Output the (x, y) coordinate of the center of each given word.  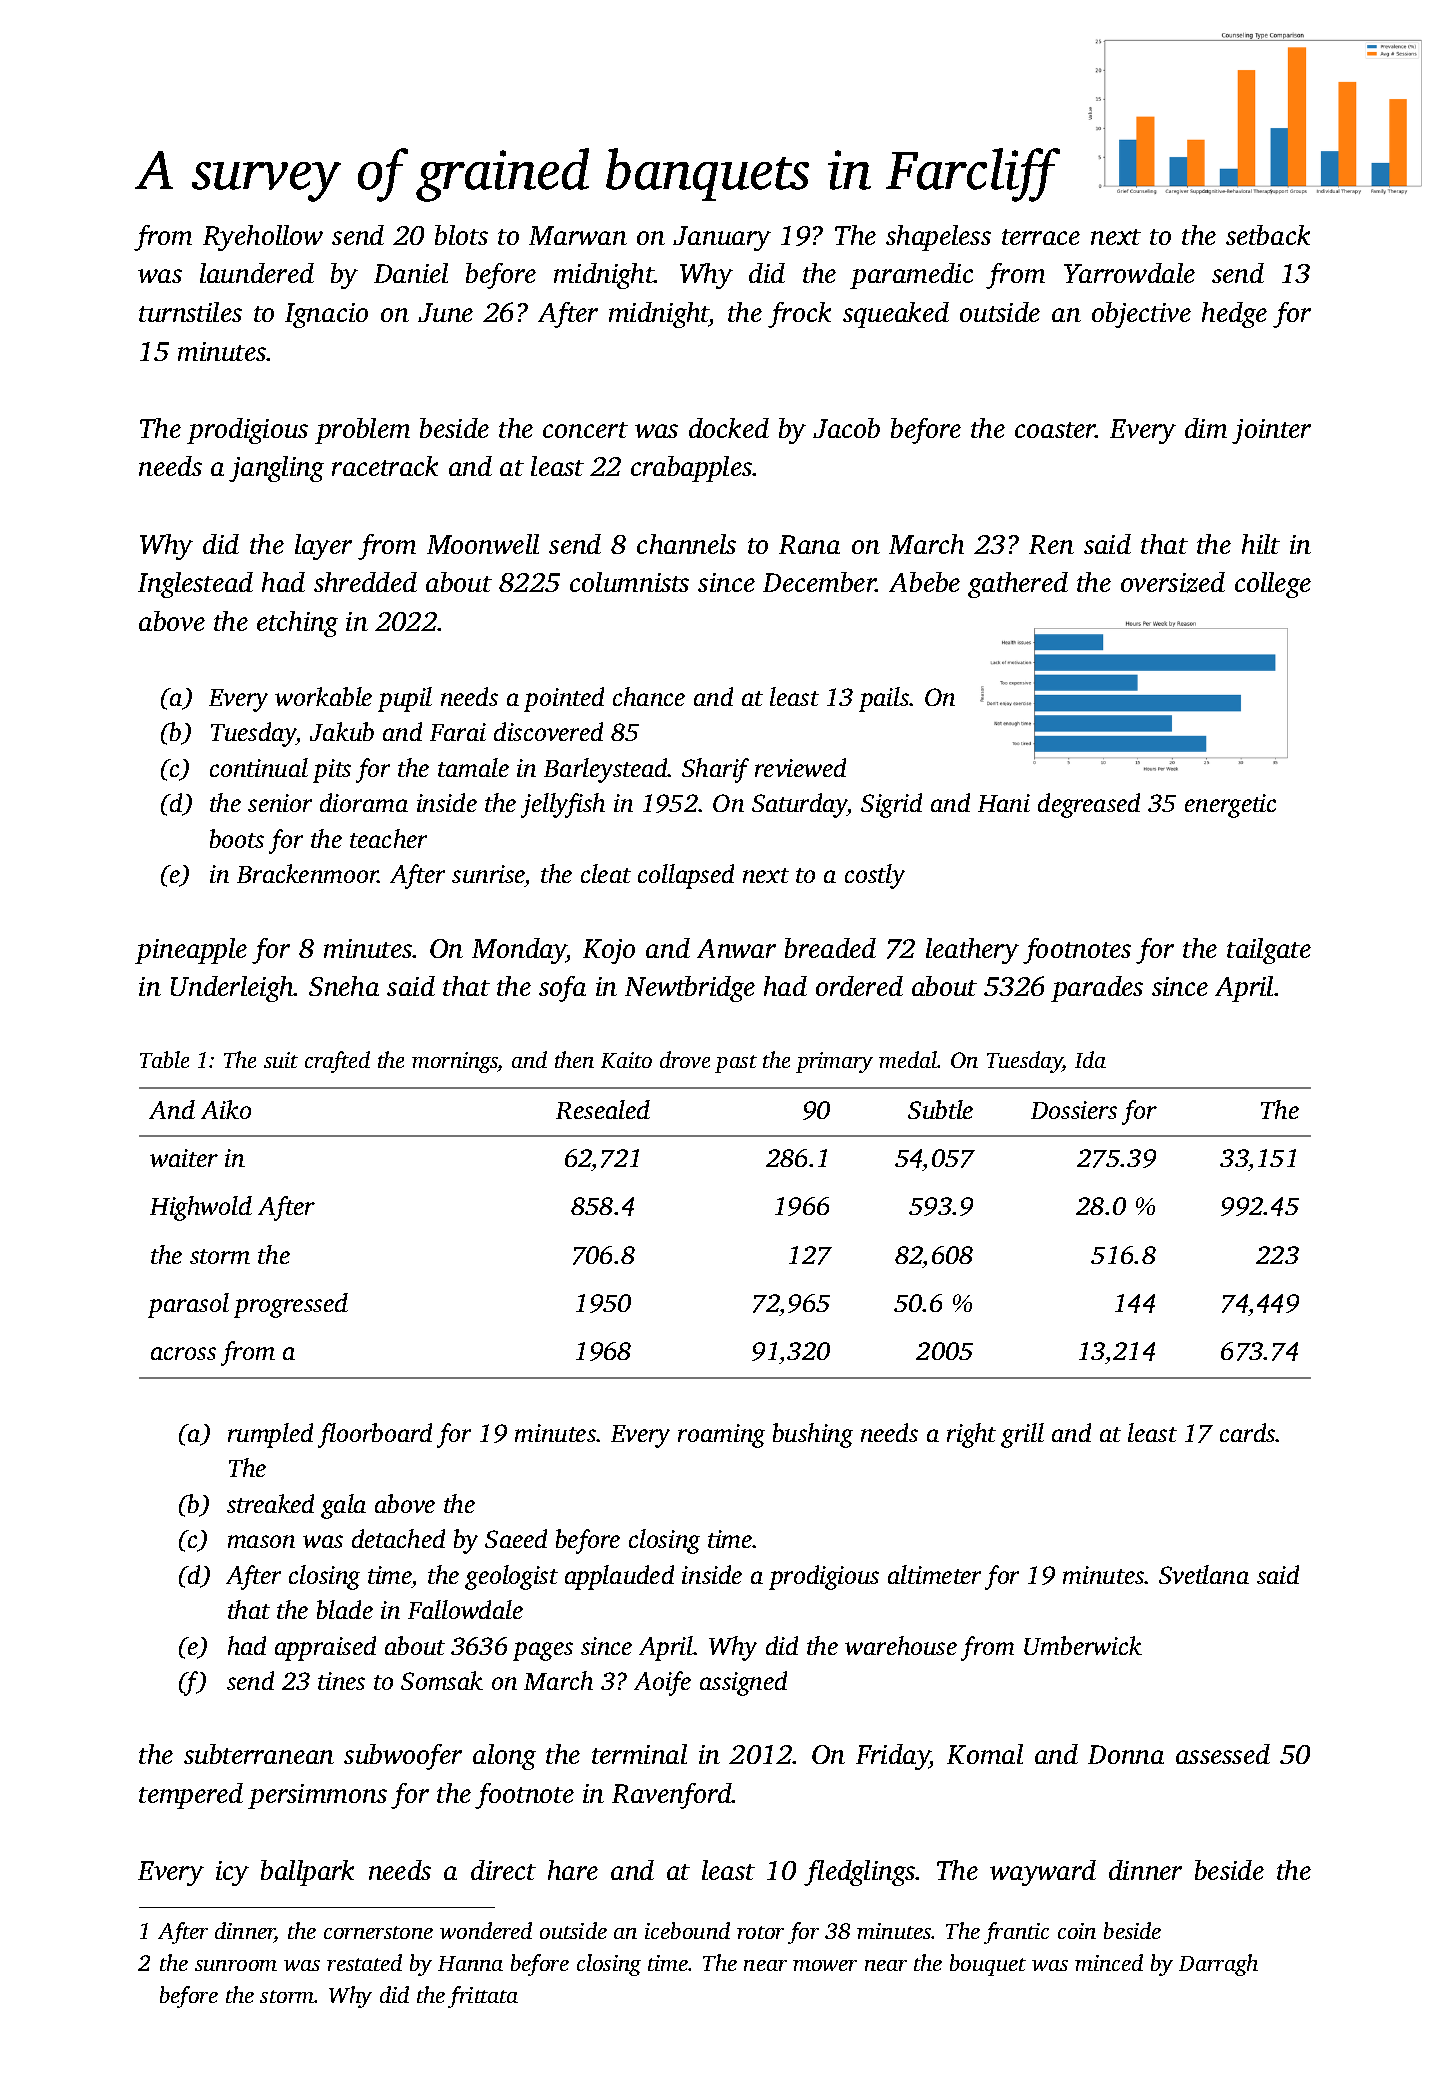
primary (834, 1062)
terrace (1041, 237)
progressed (291, 1305)
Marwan (578, 235)
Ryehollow (263, 238)
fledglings (860, 1873)
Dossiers (1074, 1110)
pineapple (191, 951)
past (736, 1064)
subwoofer (403, 1757)
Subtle (940, 1109)
